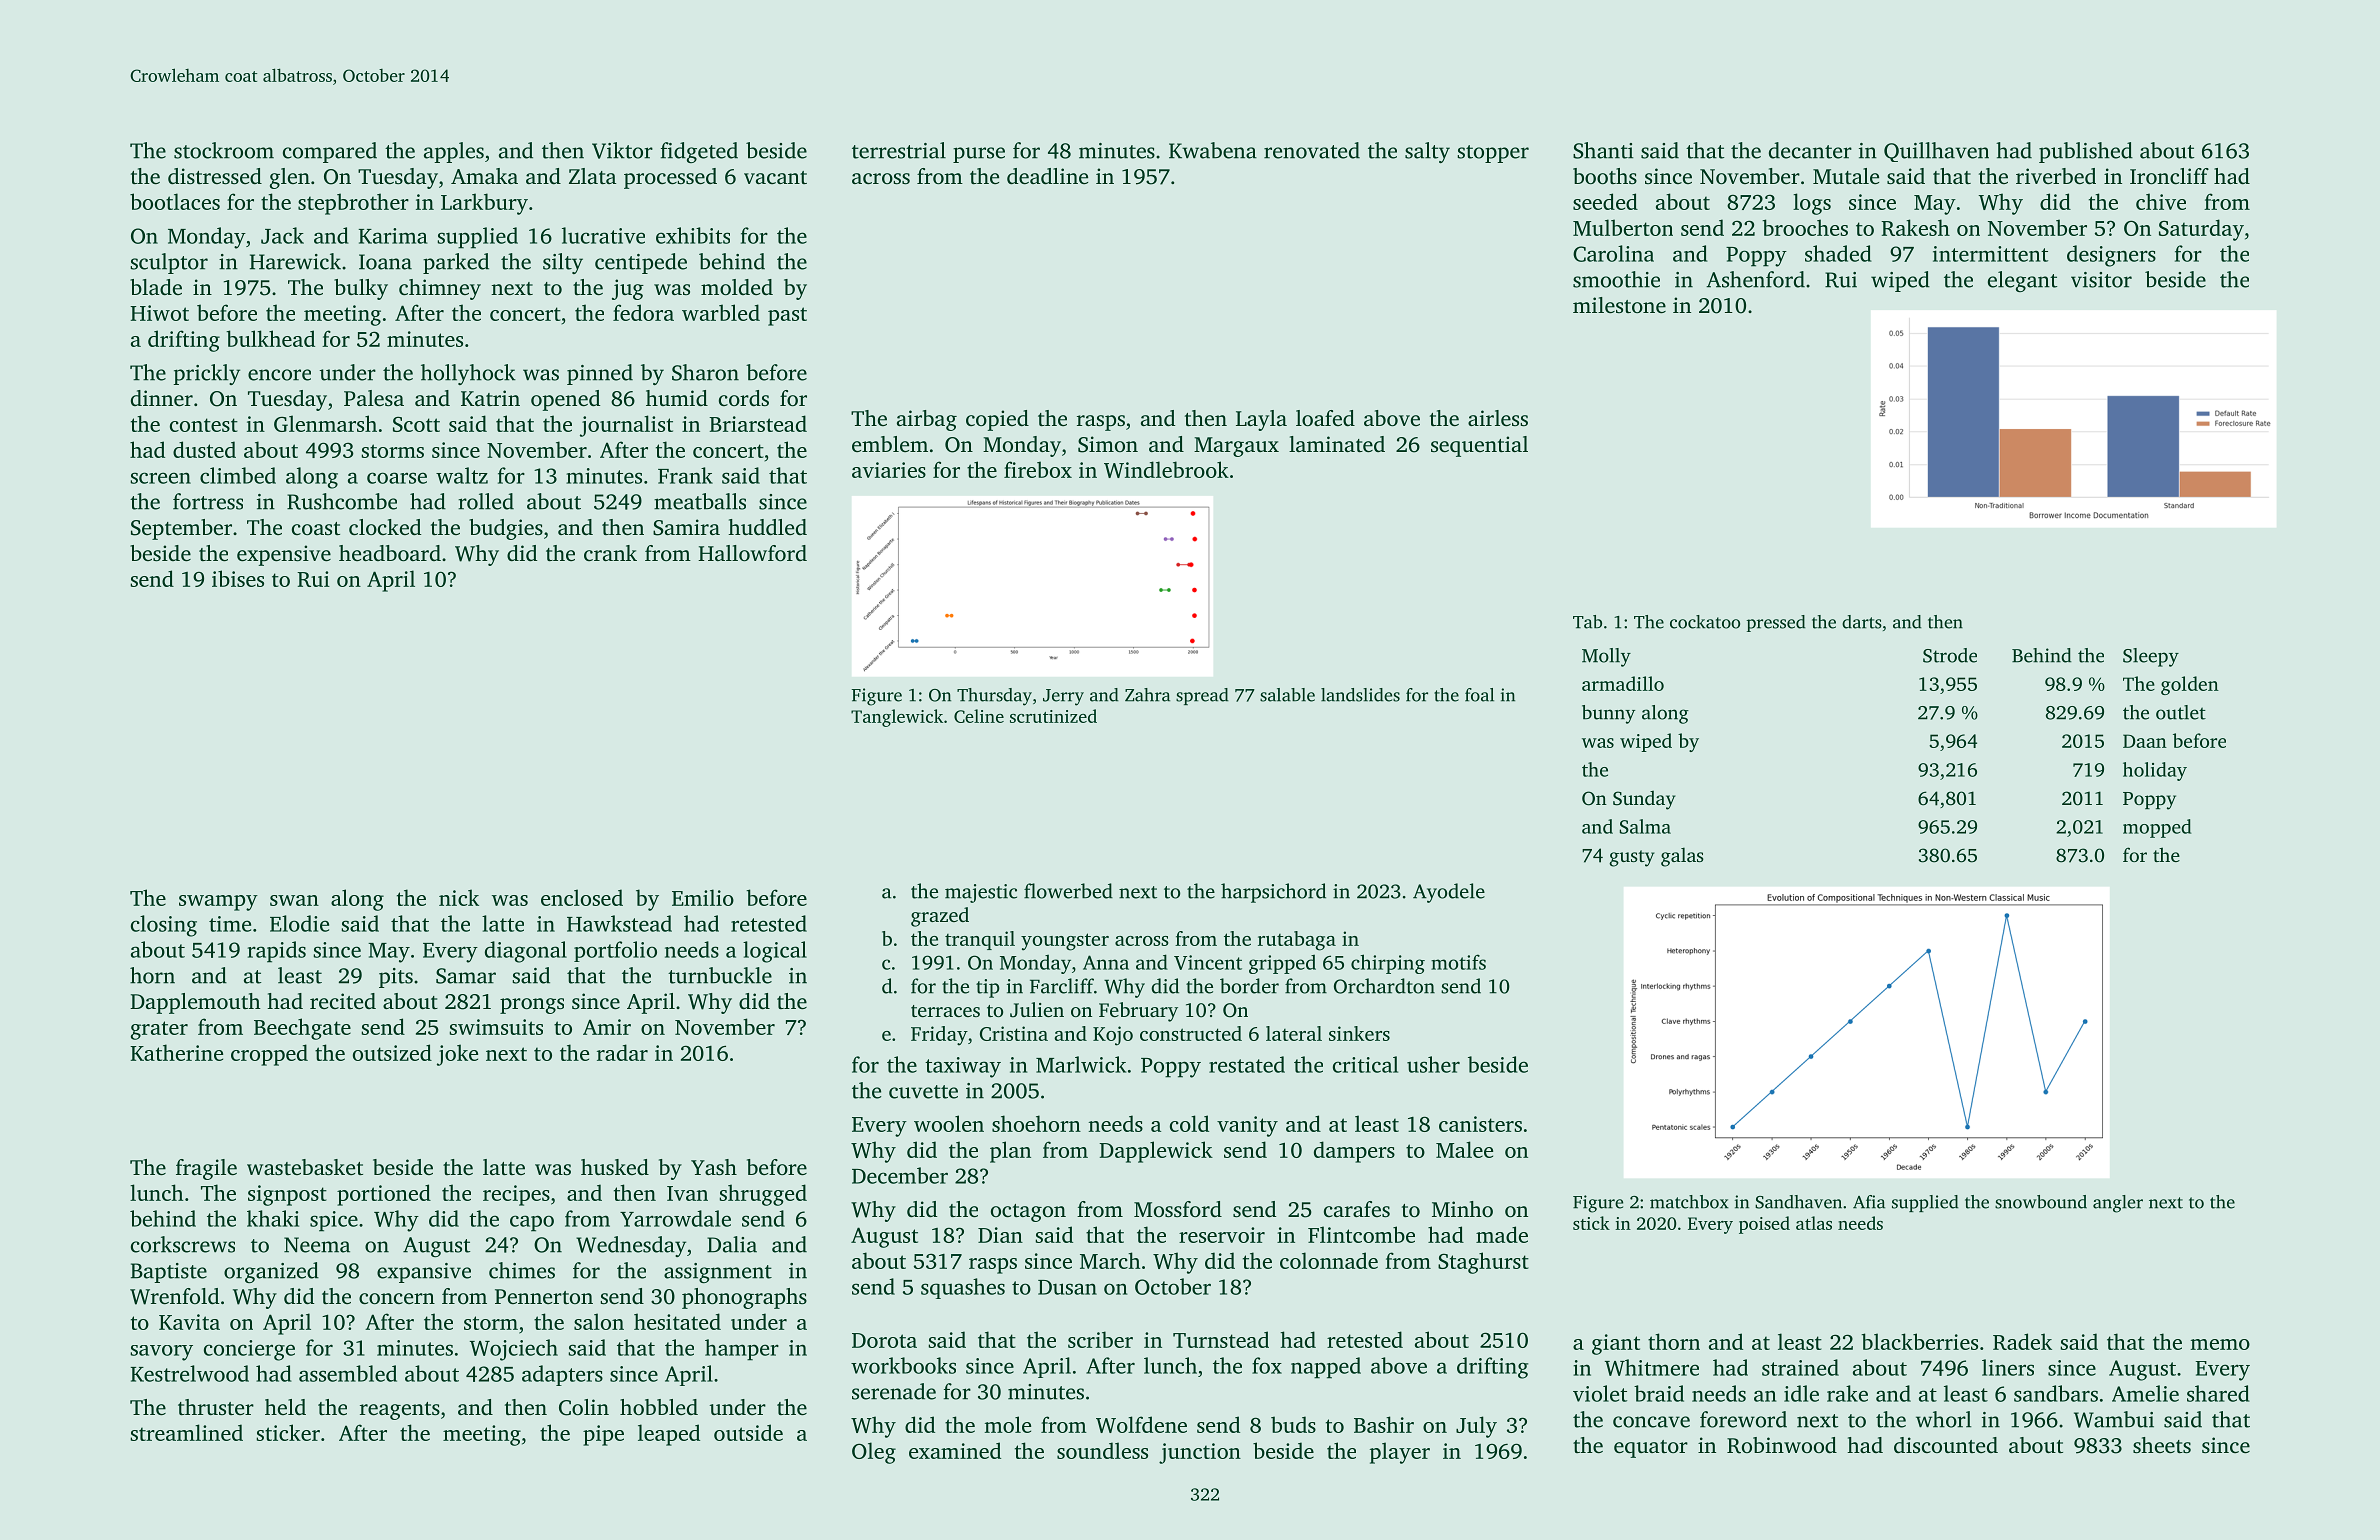  Describe the element at coordinates (2022, 1341) in the document. I see `Radek` at that location.
